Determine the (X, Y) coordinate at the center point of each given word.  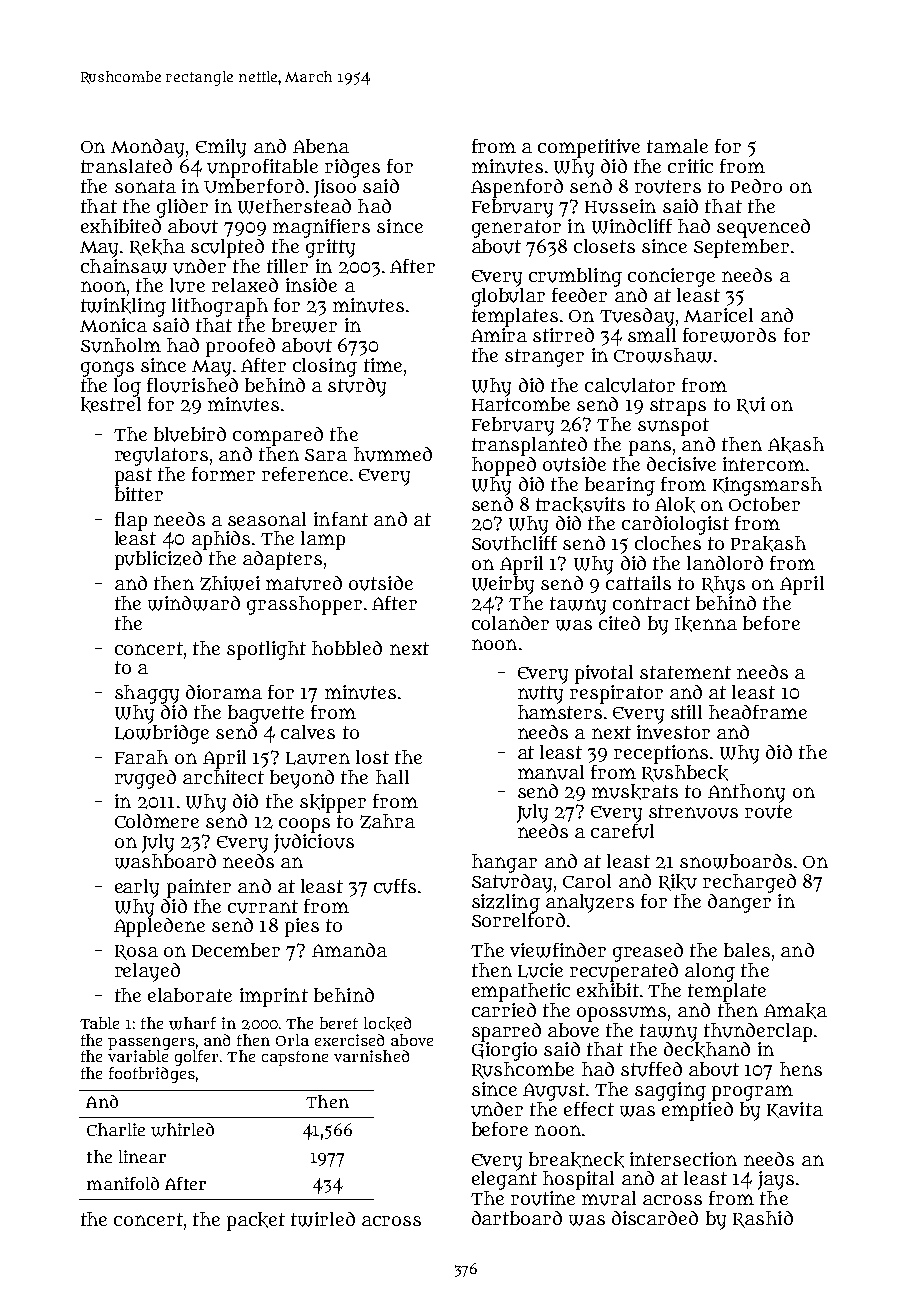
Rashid (763, 1219)
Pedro (756, 186)
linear (142, 1156)
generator (516, 229)
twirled (323, 1219)
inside (311, 285)
